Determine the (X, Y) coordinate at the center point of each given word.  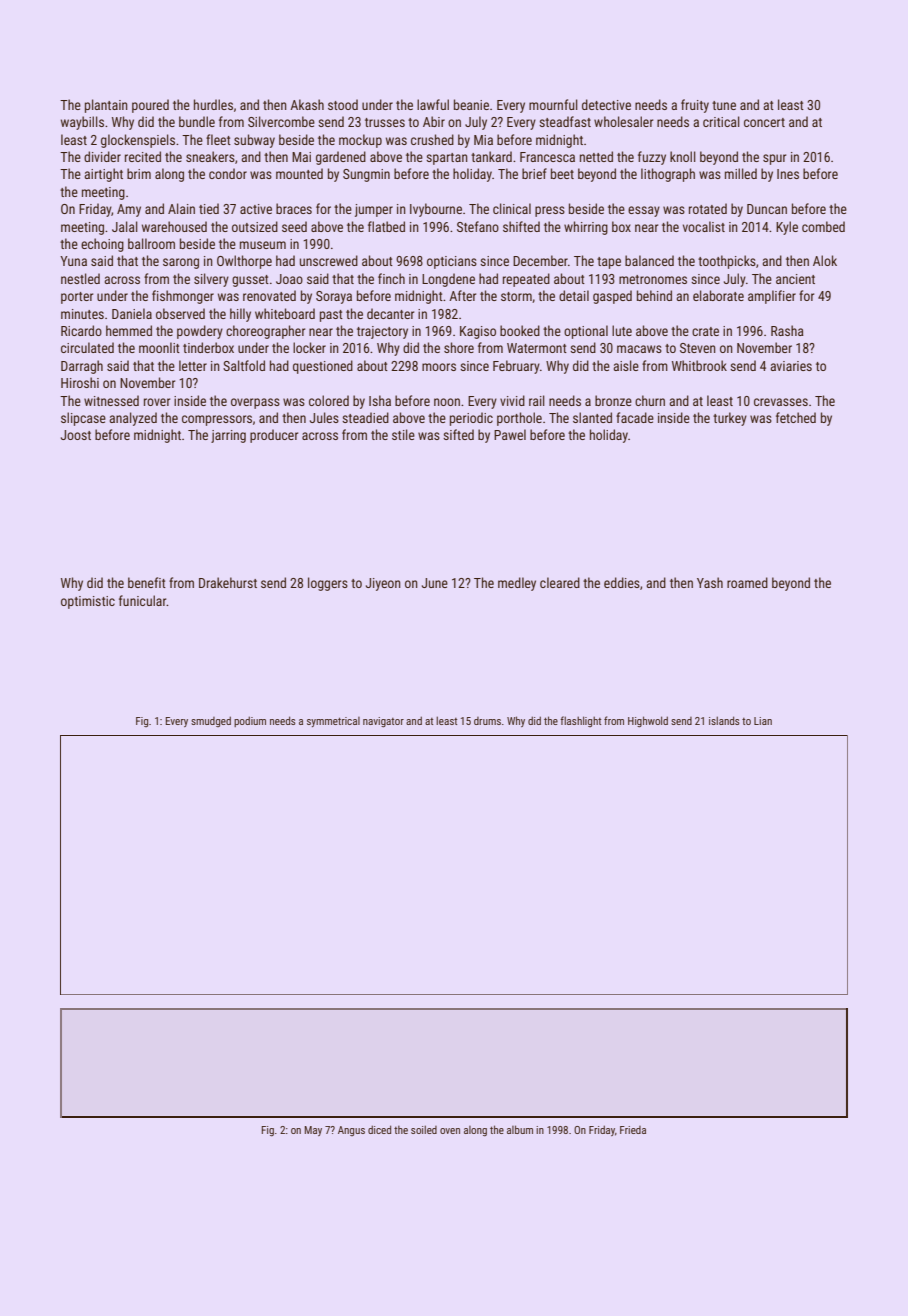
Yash (710, 582)
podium (250, 721)
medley (517, 584)
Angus (351, 1131)
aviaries (791, 366)
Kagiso (478, 332)
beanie (471, 104)
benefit (147, 582)
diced (379, 1129)
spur (774, 159)
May (313, 1131)
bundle (197, 121)
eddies (622, 582)
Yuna (73, 261)
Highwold (648, 721)
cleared (560, 582)
